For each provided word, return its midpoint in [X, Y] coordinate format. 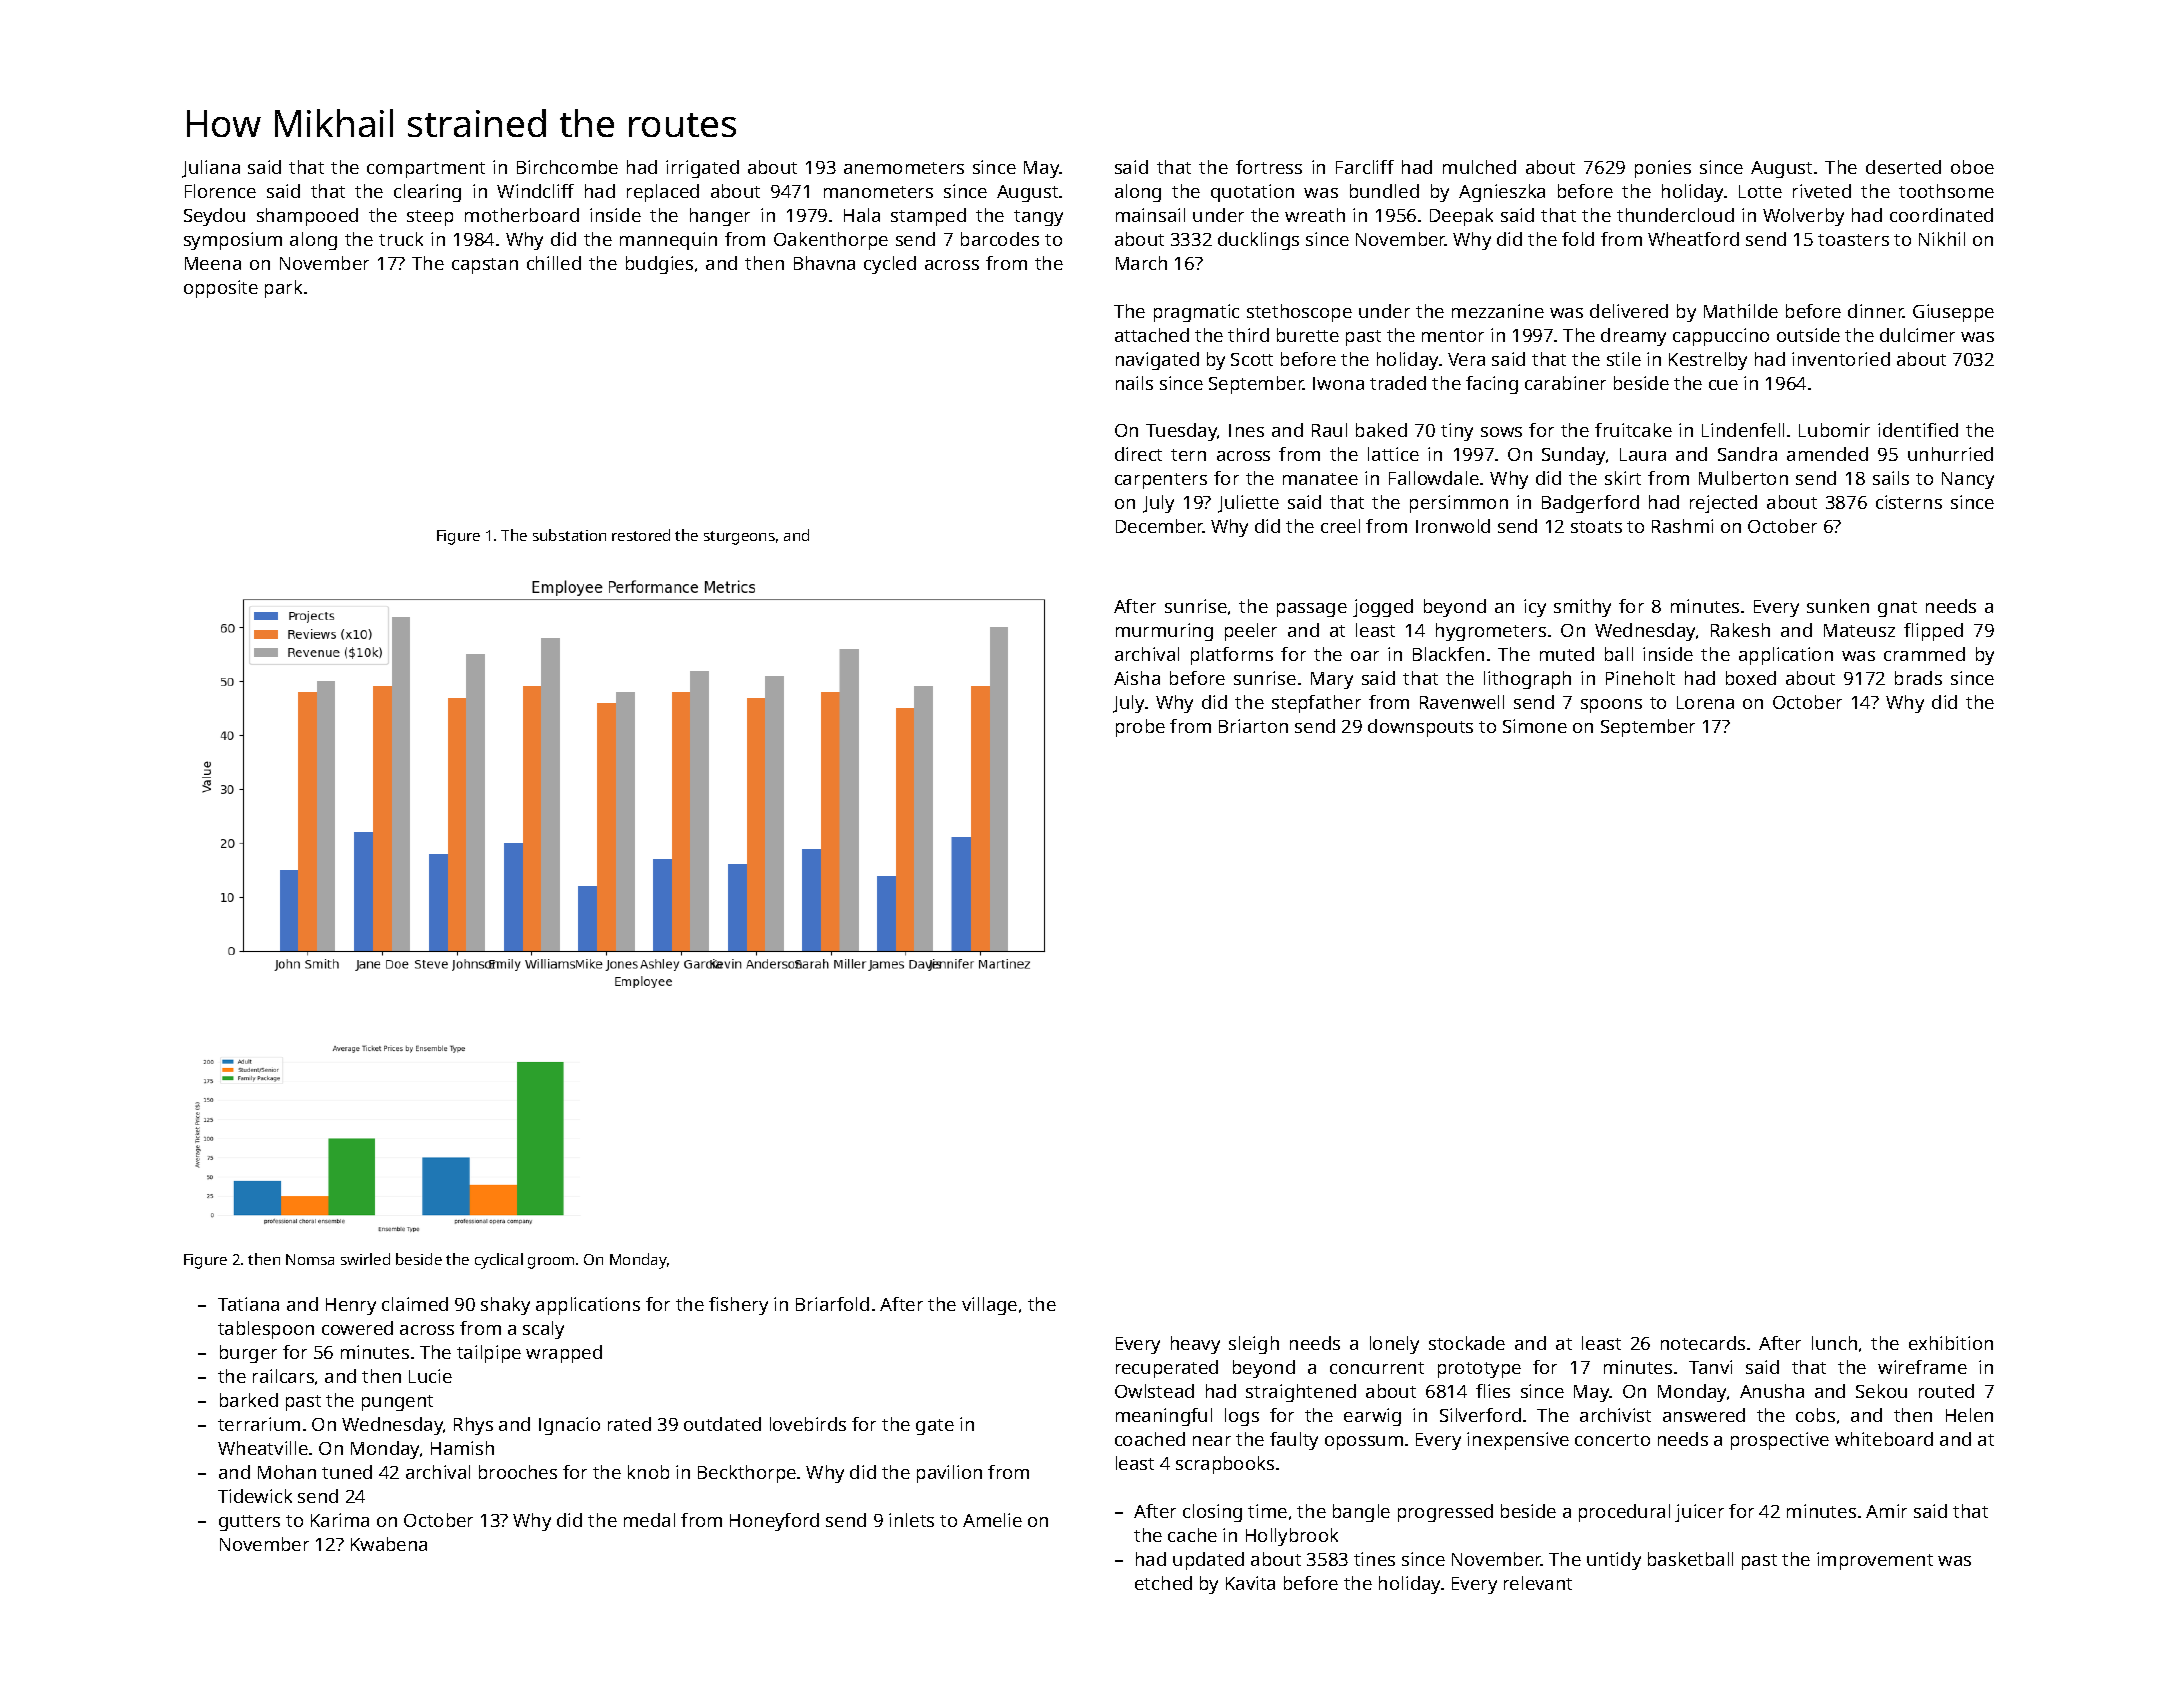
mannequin [668, 241]
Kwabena [389, 1544]
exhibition [1951, 1343]
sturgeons [739, 538]
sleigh [1254, 1345]
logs [1242, 1417]
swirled [365, 1259]
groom [551, 1263]
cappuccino [1721, 337]
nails [1134, 383]
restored [641, 535]
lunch [1834, 1343]
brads [1918, 678]
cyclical [499, 1261]
